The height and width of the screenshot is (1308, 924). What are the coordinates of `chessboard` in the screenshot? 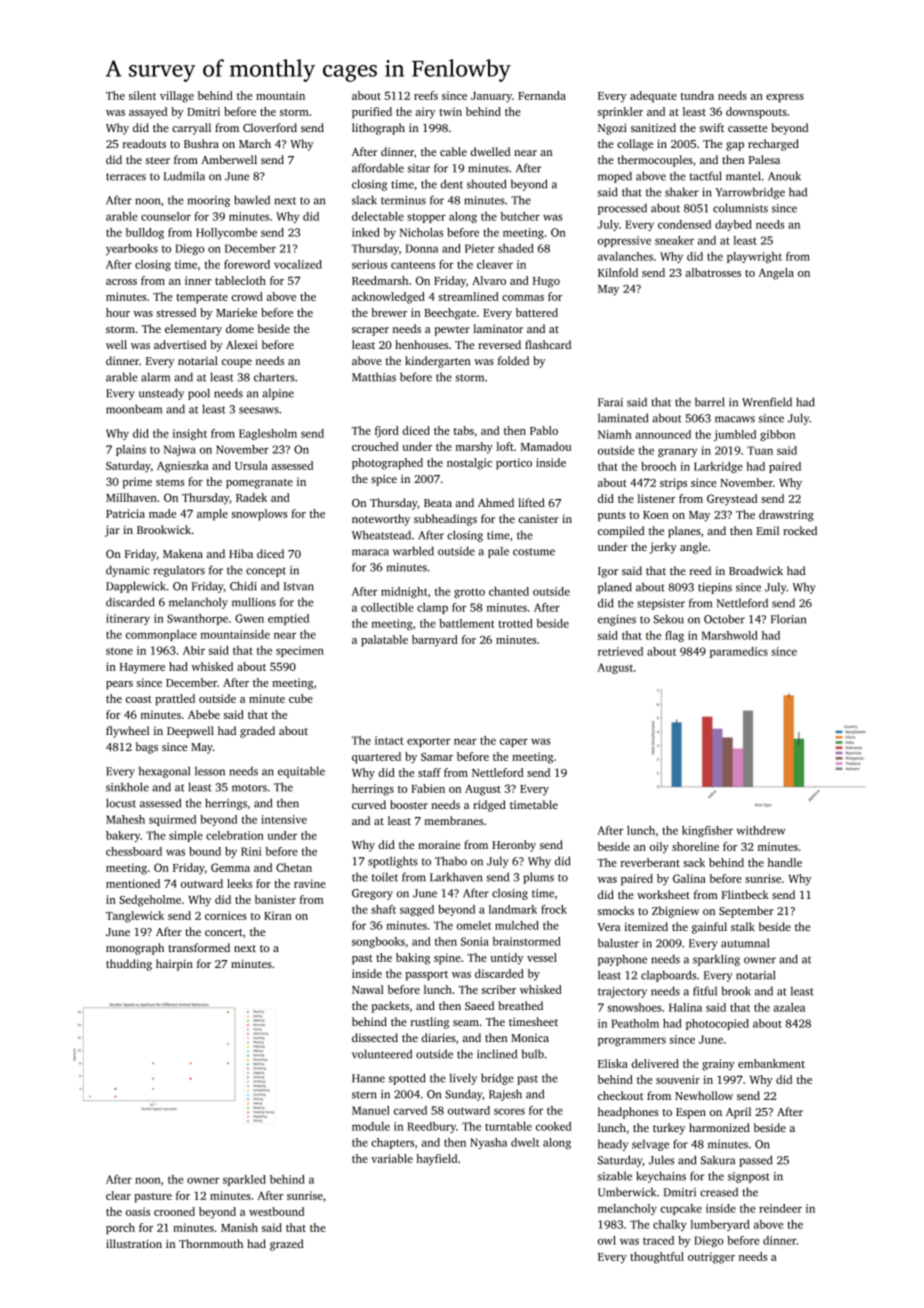 It's located at (134, 851).
